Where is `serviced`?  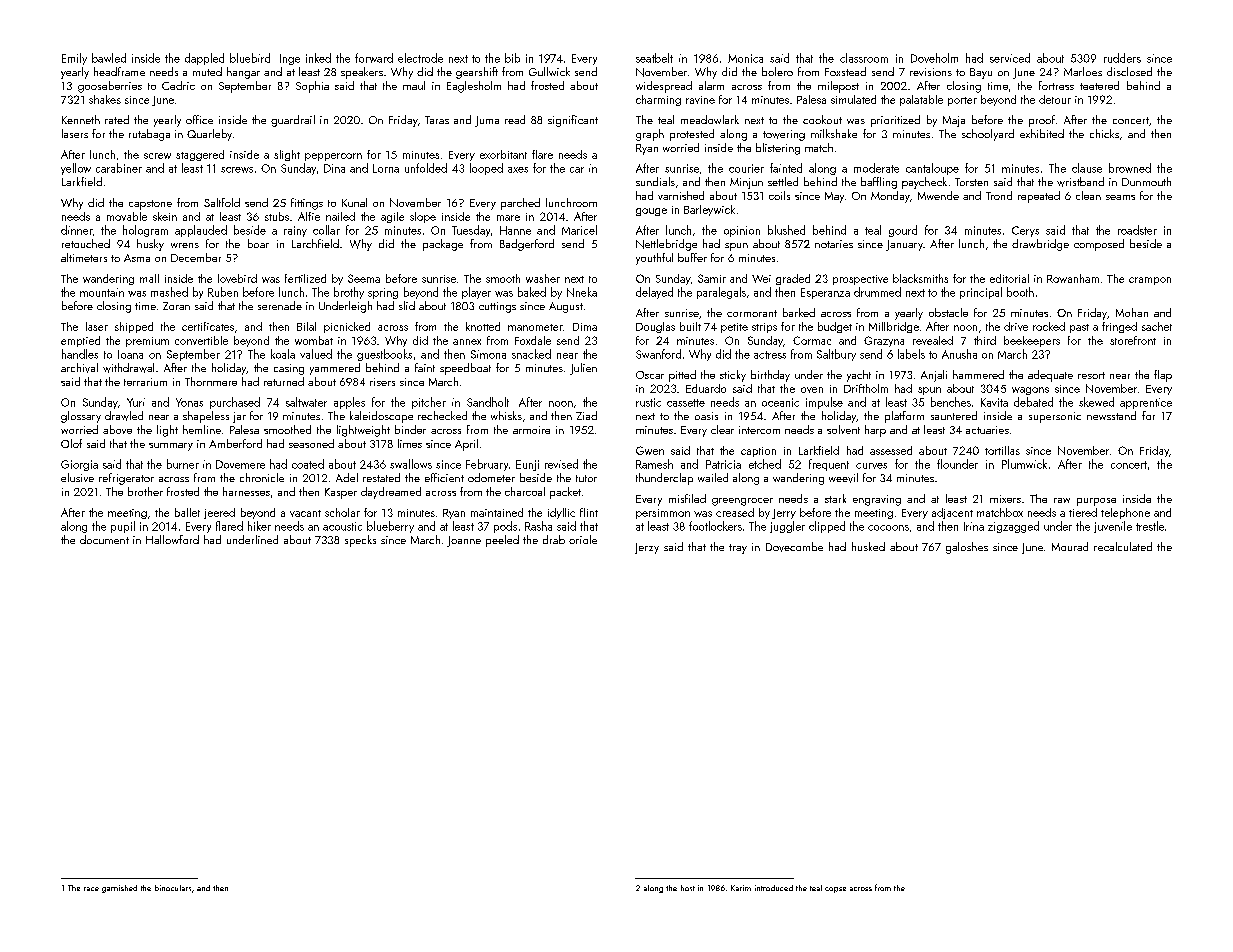 serviced is located at coordinates (1010, 58).
